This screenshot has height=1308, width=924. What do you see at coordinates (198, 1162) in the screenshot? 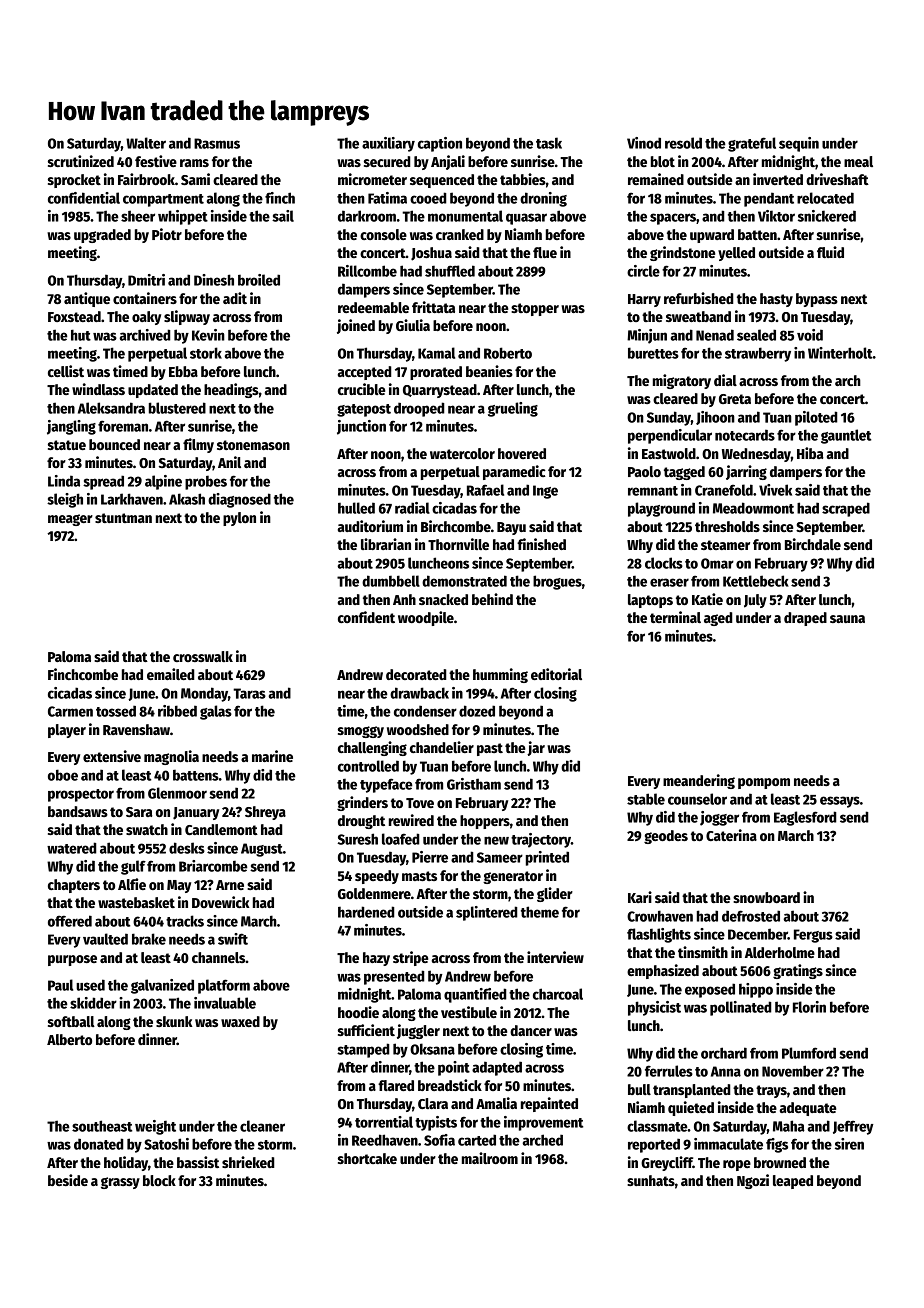
I see `bassist` at bounding box center [198, 1162].
